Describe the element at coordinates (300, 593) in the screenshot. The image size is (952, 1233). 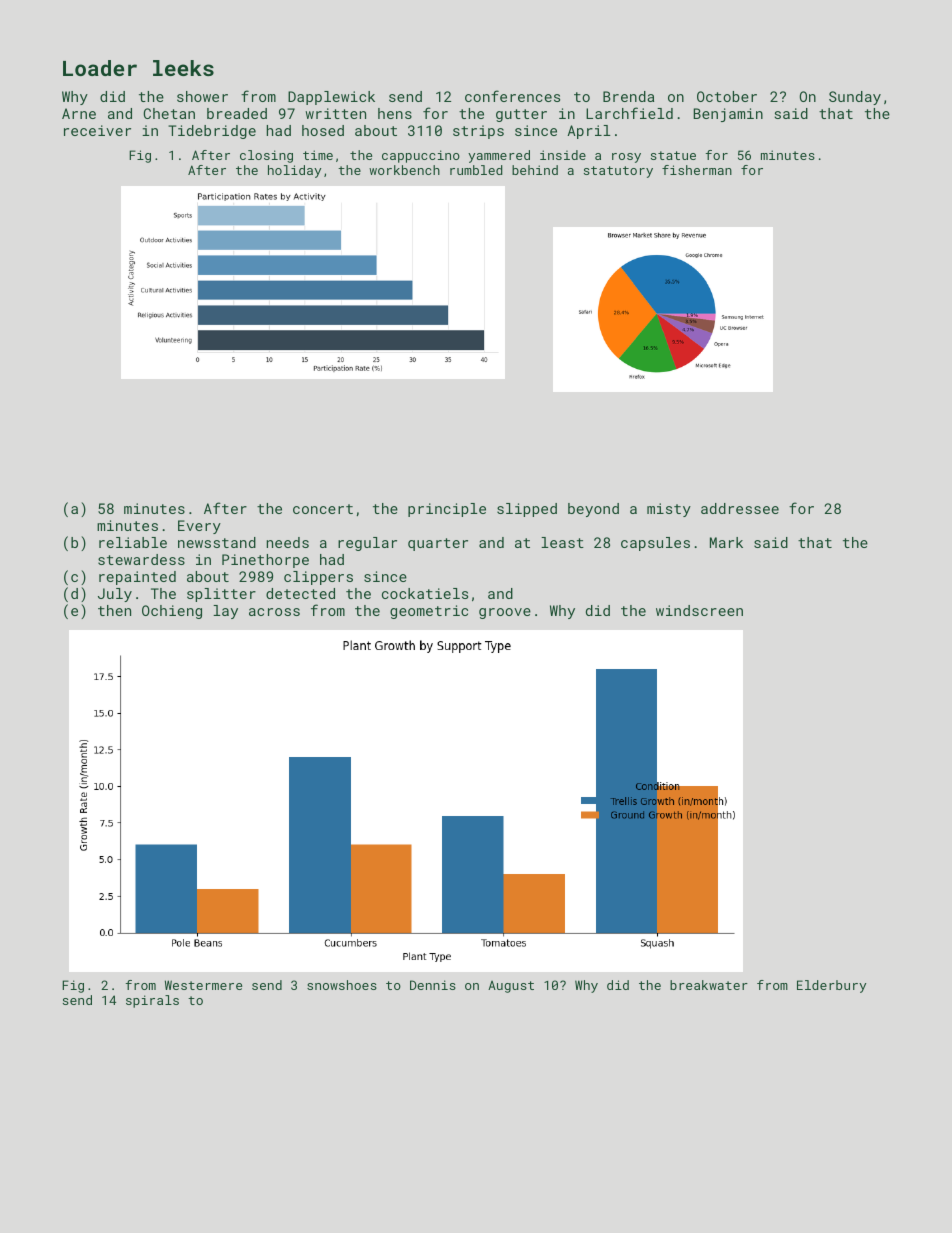
I see `detected` at that location.
